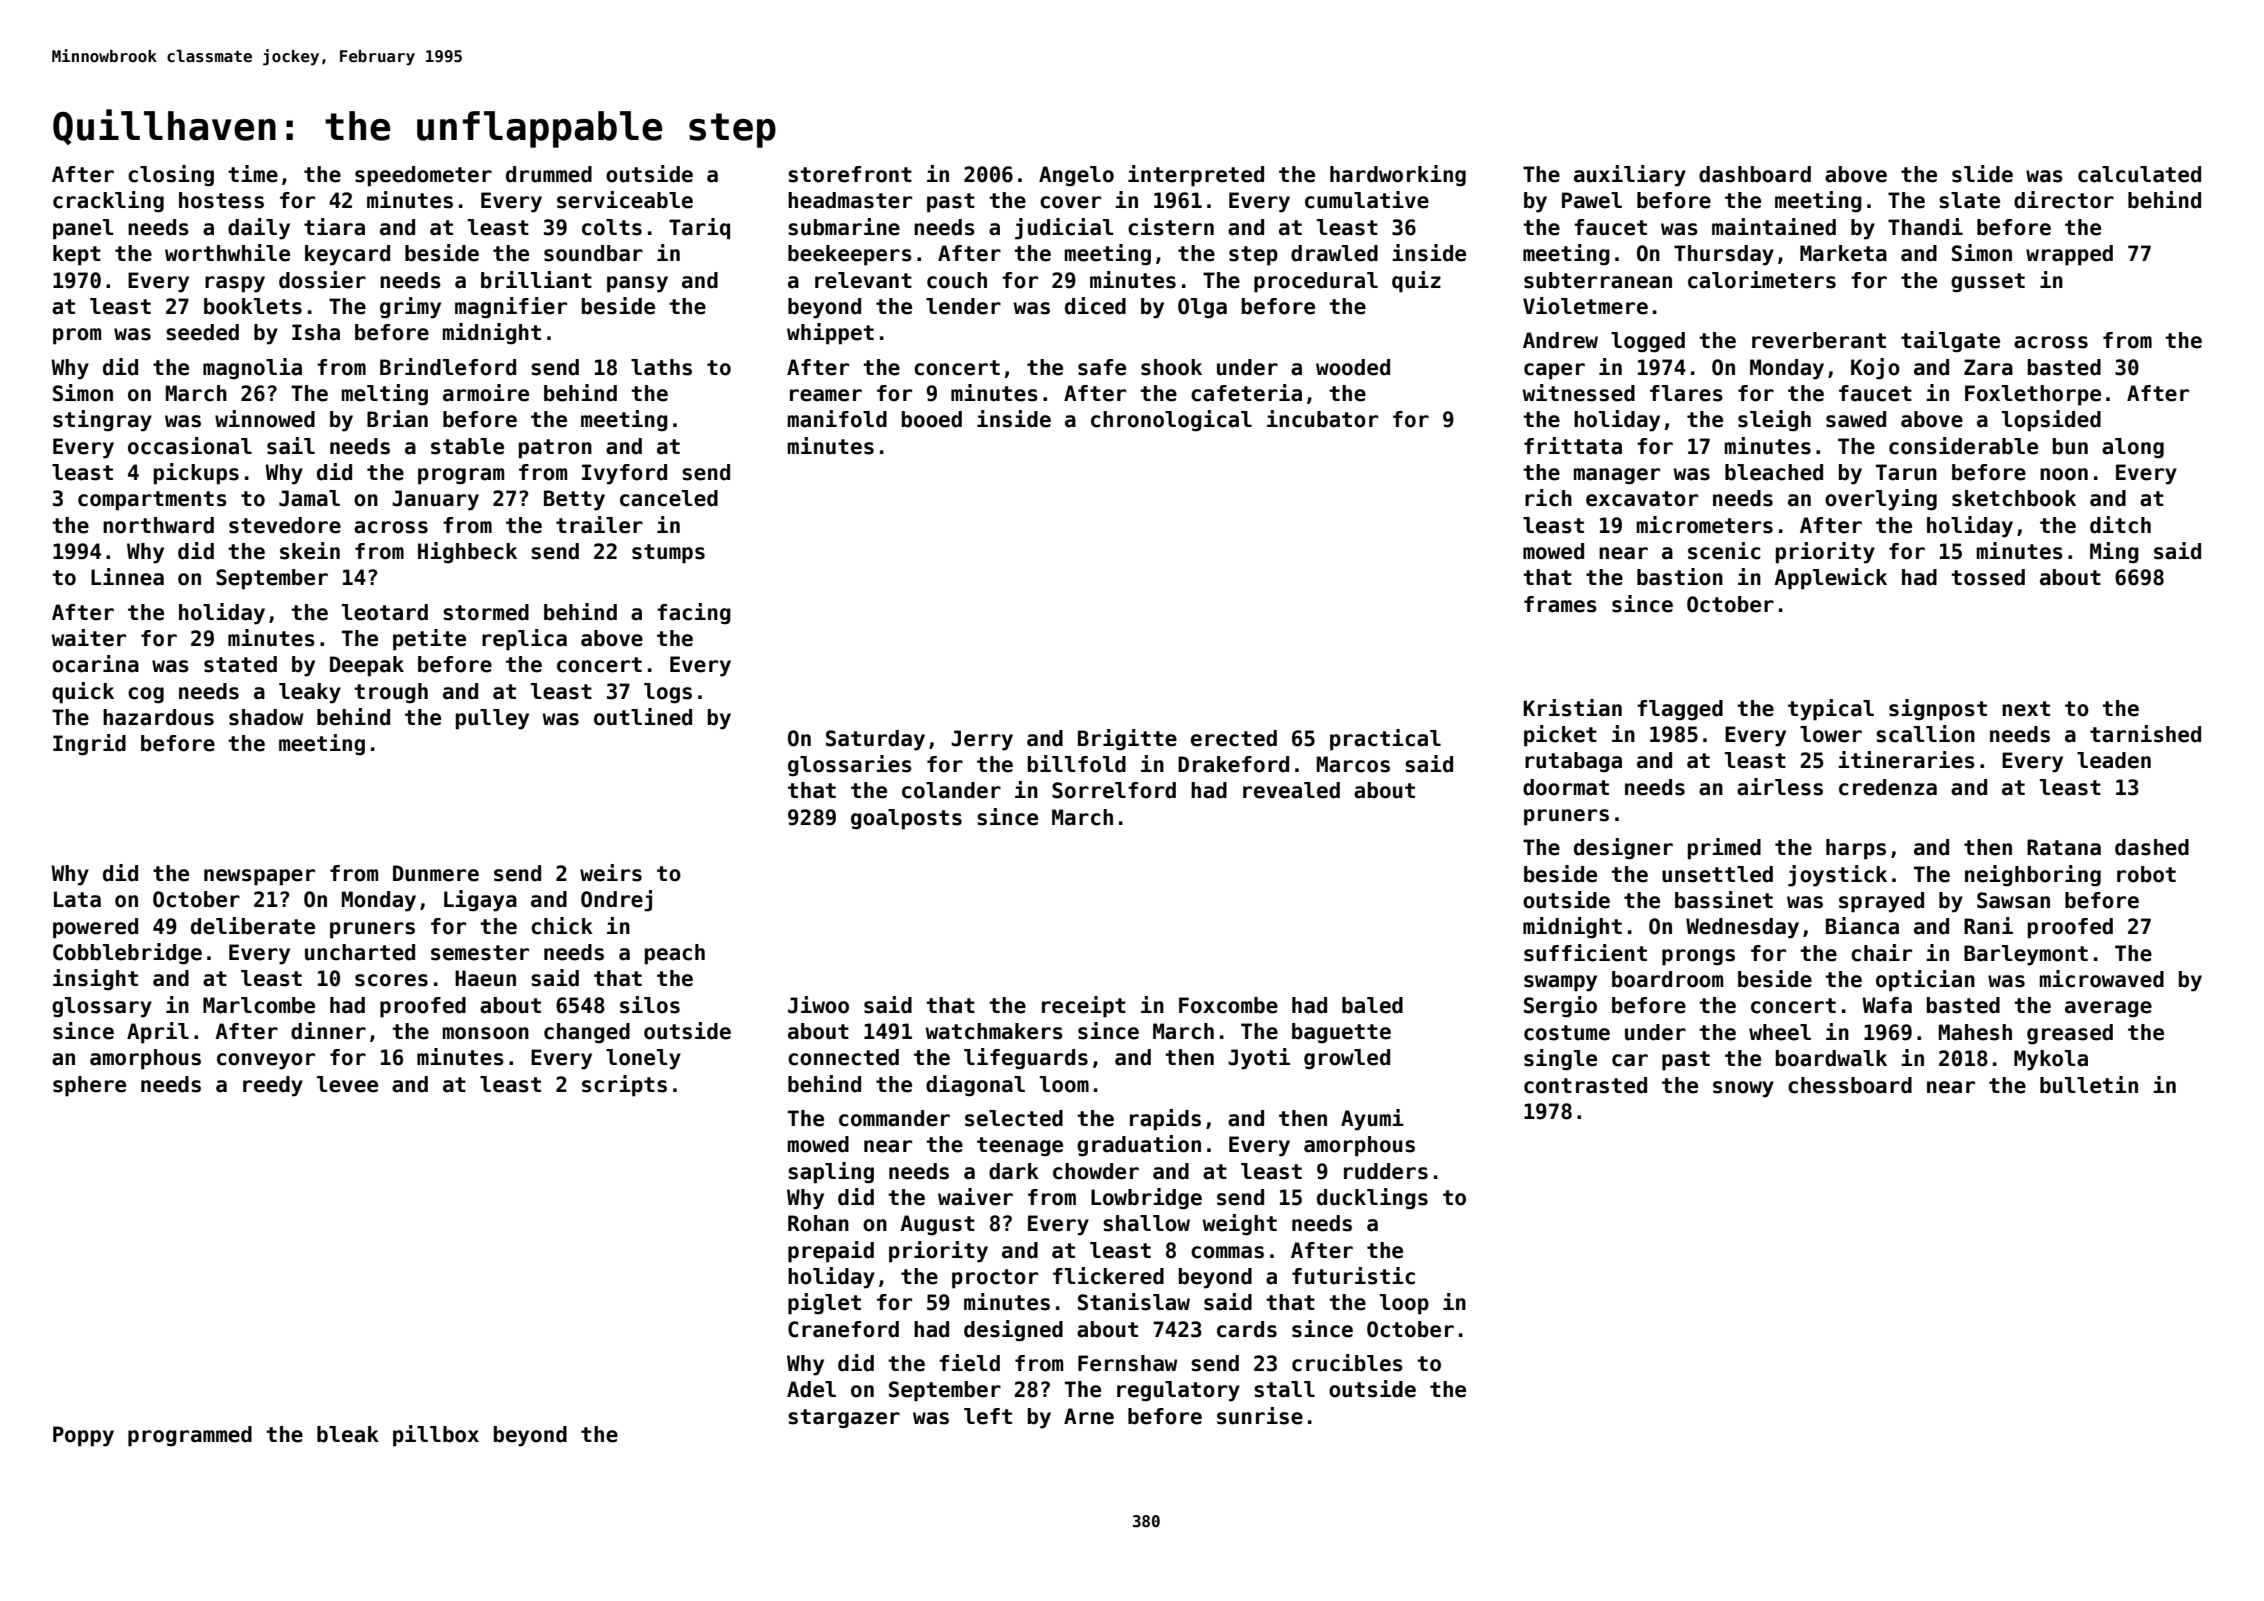 Image resolution: width=2264 pixels, height=1601 pixels. What do you see at coordinates (2069, 255) in the screenshot?
I see `wrapped` at bounding box center [2069, 255].
